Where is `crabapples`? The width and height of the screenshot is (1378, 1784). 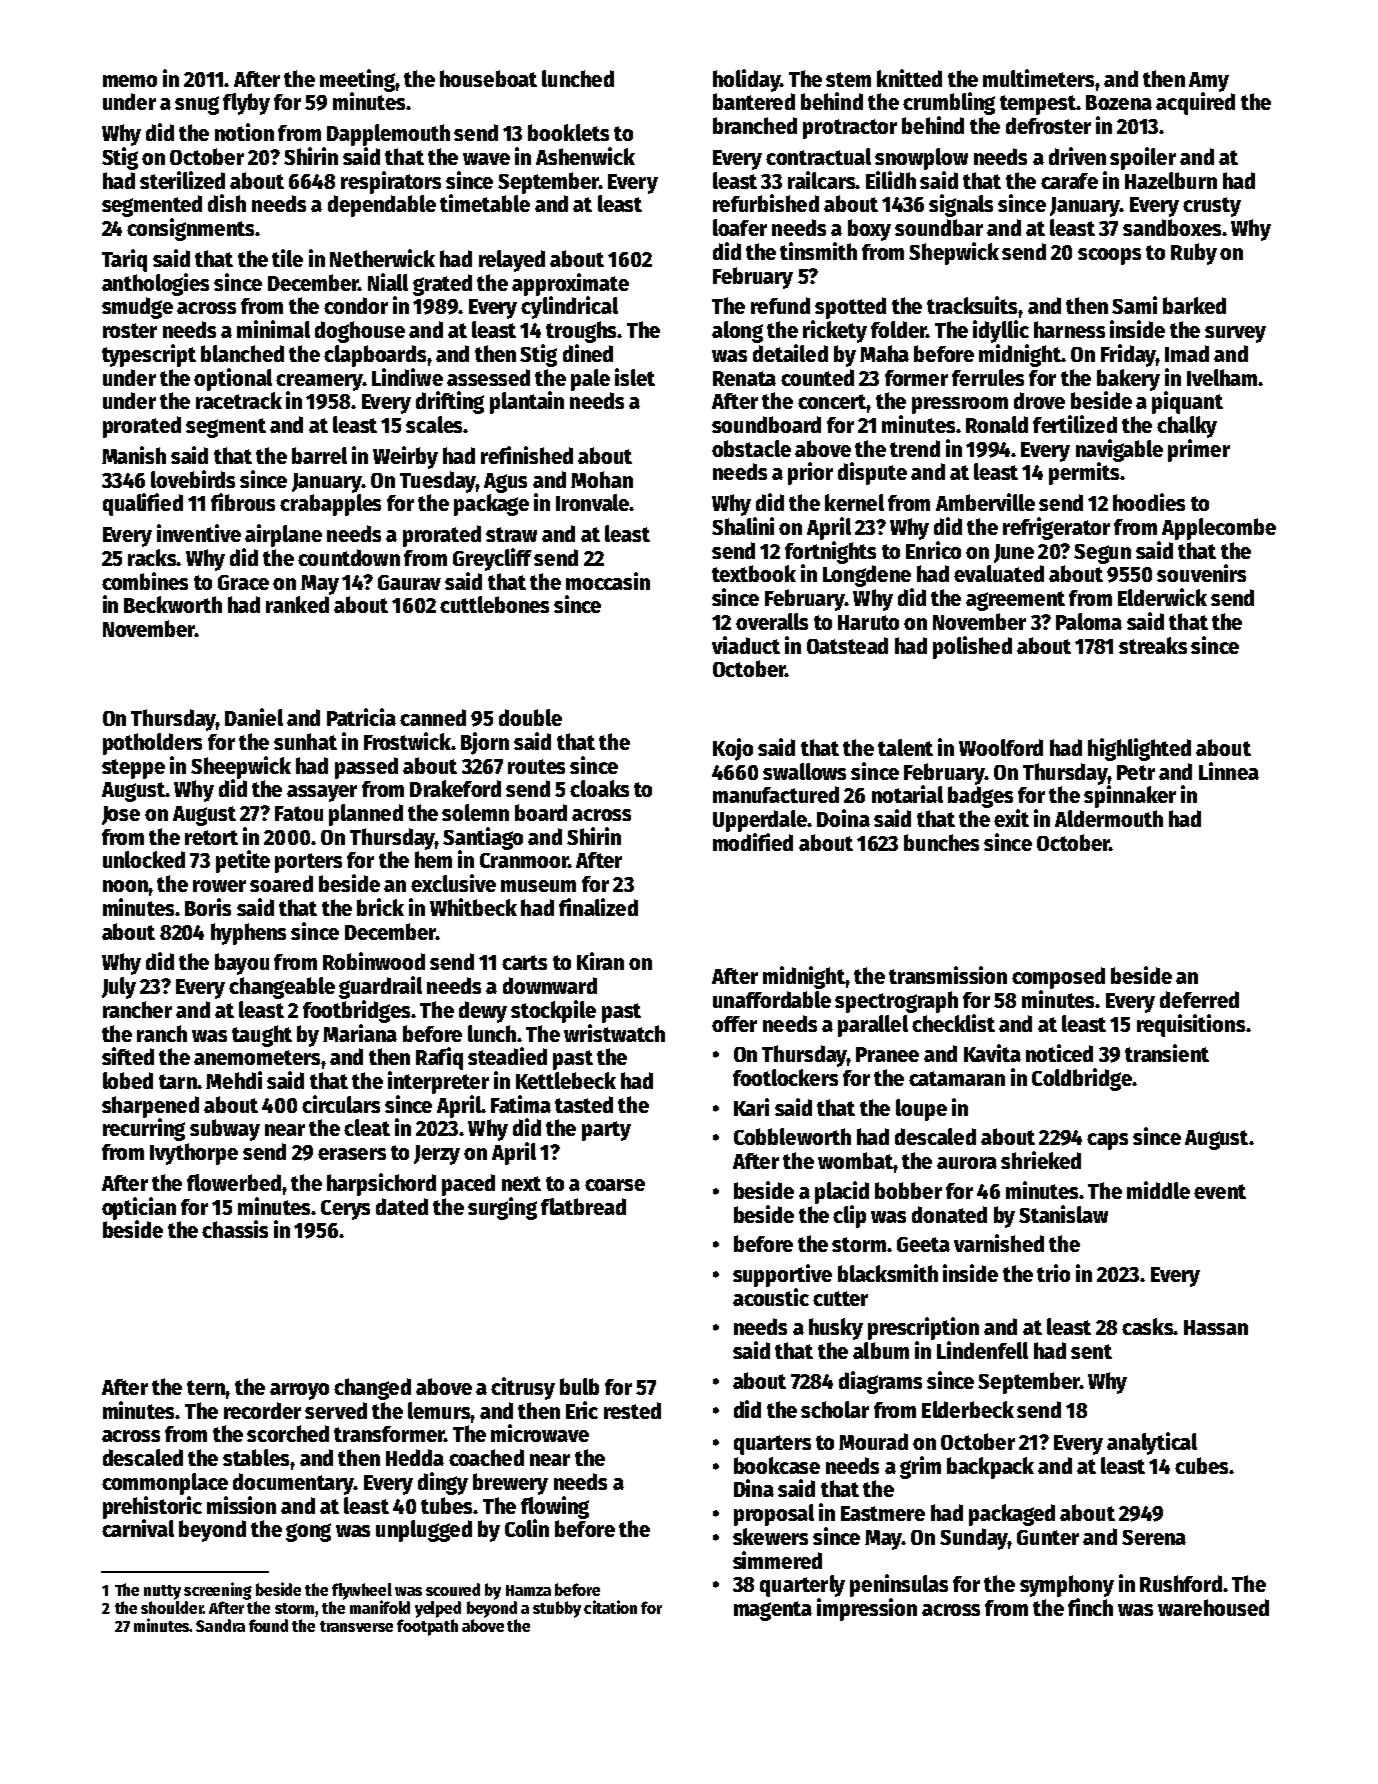 crabapples is located at coordinates (330, 505).
